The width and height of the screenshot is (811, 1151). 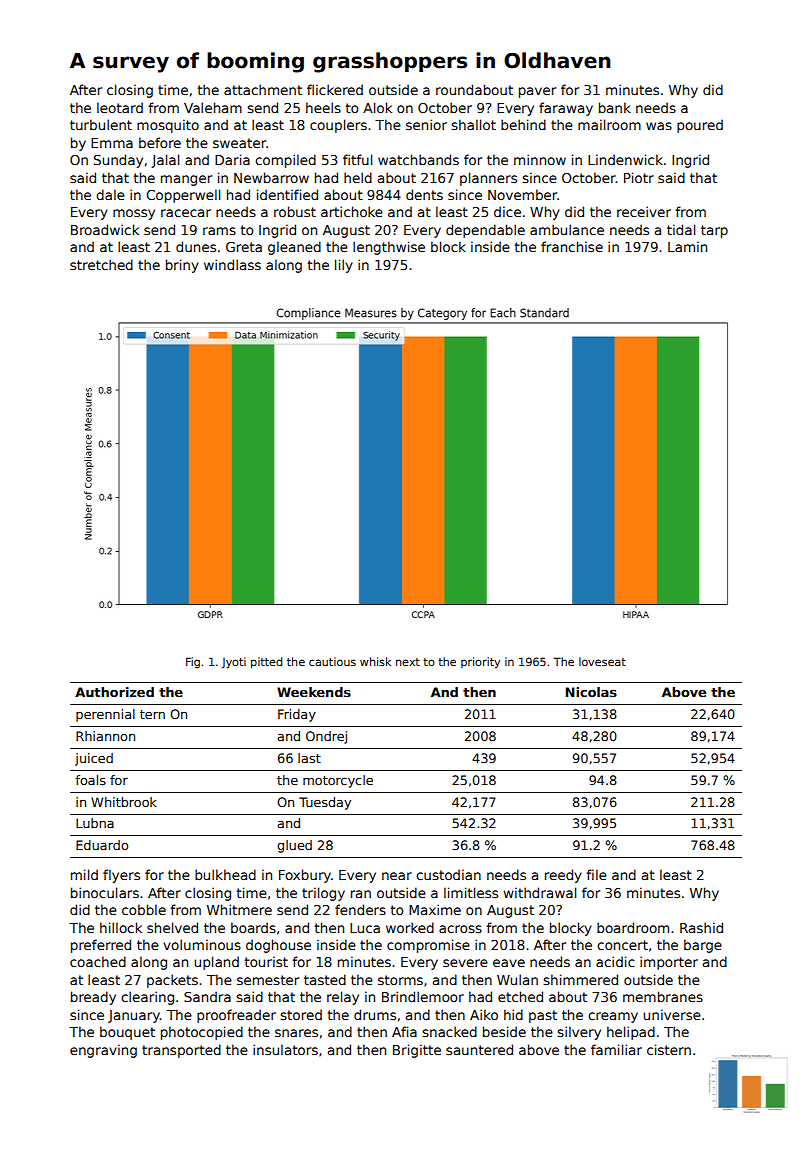 I want to click on sauntered, so click(x=479, y=1049).
